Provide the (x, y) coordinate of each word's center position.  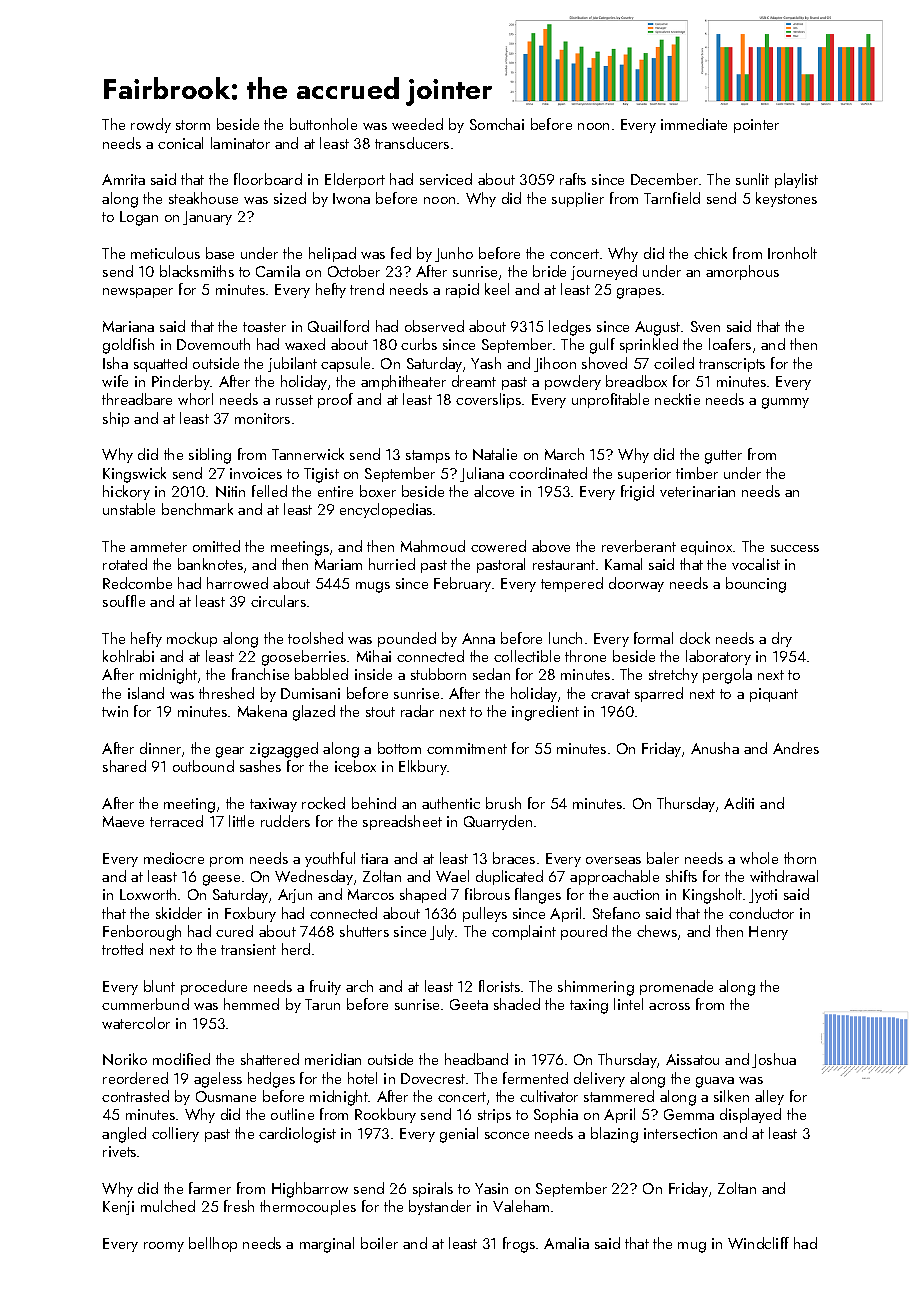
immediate (694, 124)
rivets (120, 1151)
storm (193, 125)
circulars (278, 601)
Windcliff (758, 1243)
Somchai (497, 124)
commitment (467, 748)
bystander (440, 1207)
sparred (659, 694)
